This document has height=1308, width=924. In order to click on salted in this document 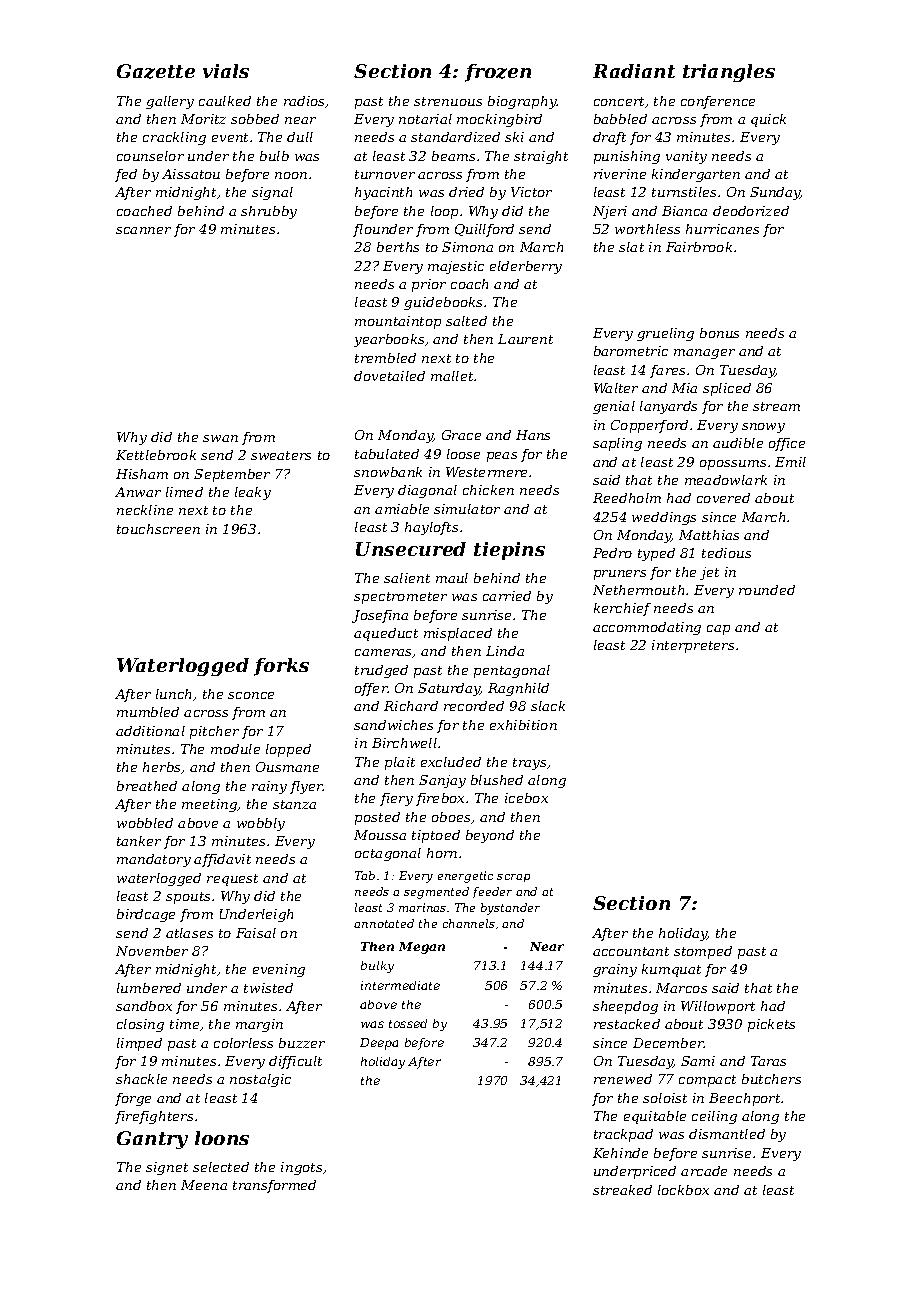, I will do `click(466, 321)`.
